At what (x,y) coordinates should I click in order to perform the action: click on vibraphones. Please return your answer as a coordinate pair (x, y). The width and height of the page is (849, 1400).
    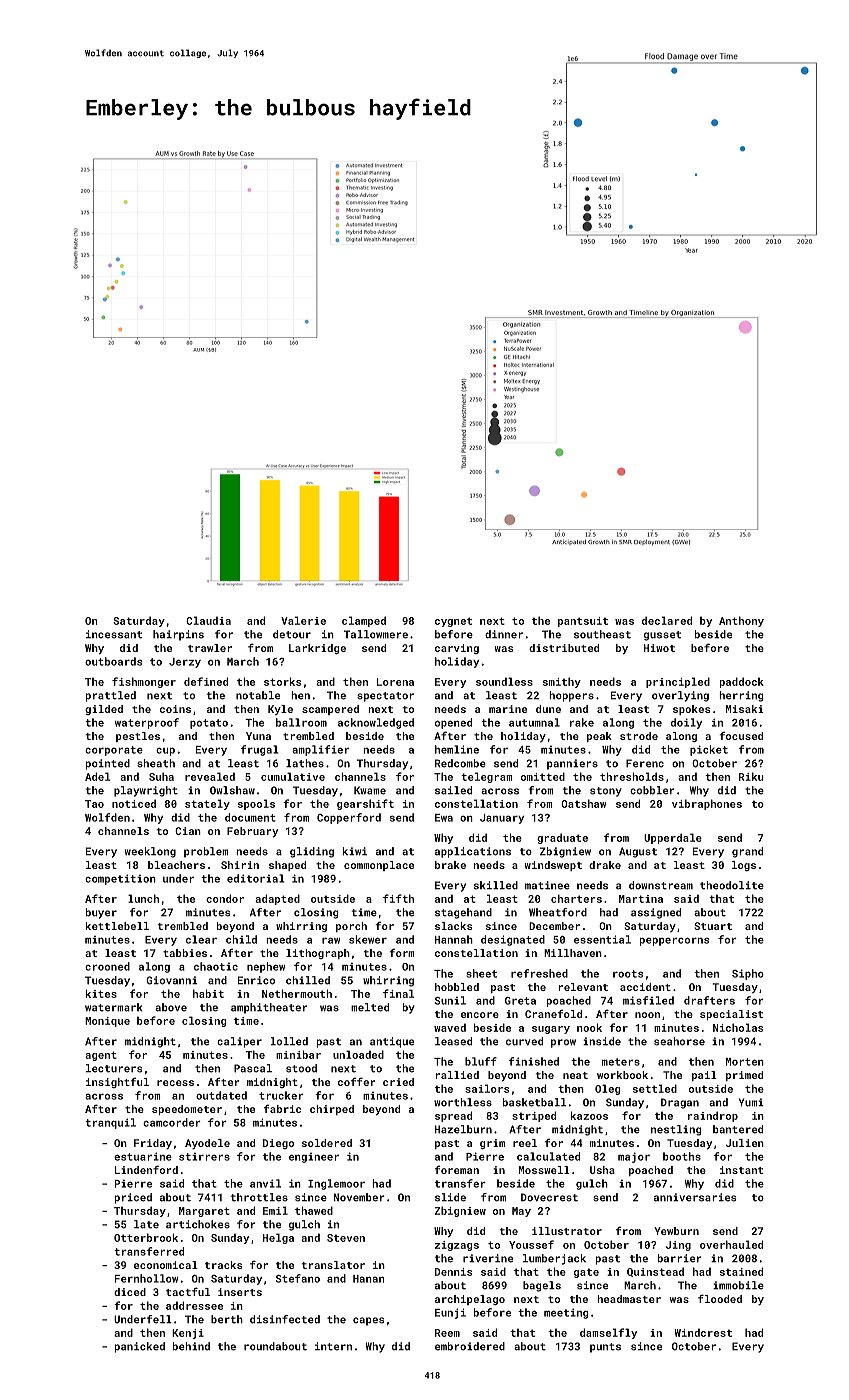
    Looking at the image, I should click on (707, 804).
